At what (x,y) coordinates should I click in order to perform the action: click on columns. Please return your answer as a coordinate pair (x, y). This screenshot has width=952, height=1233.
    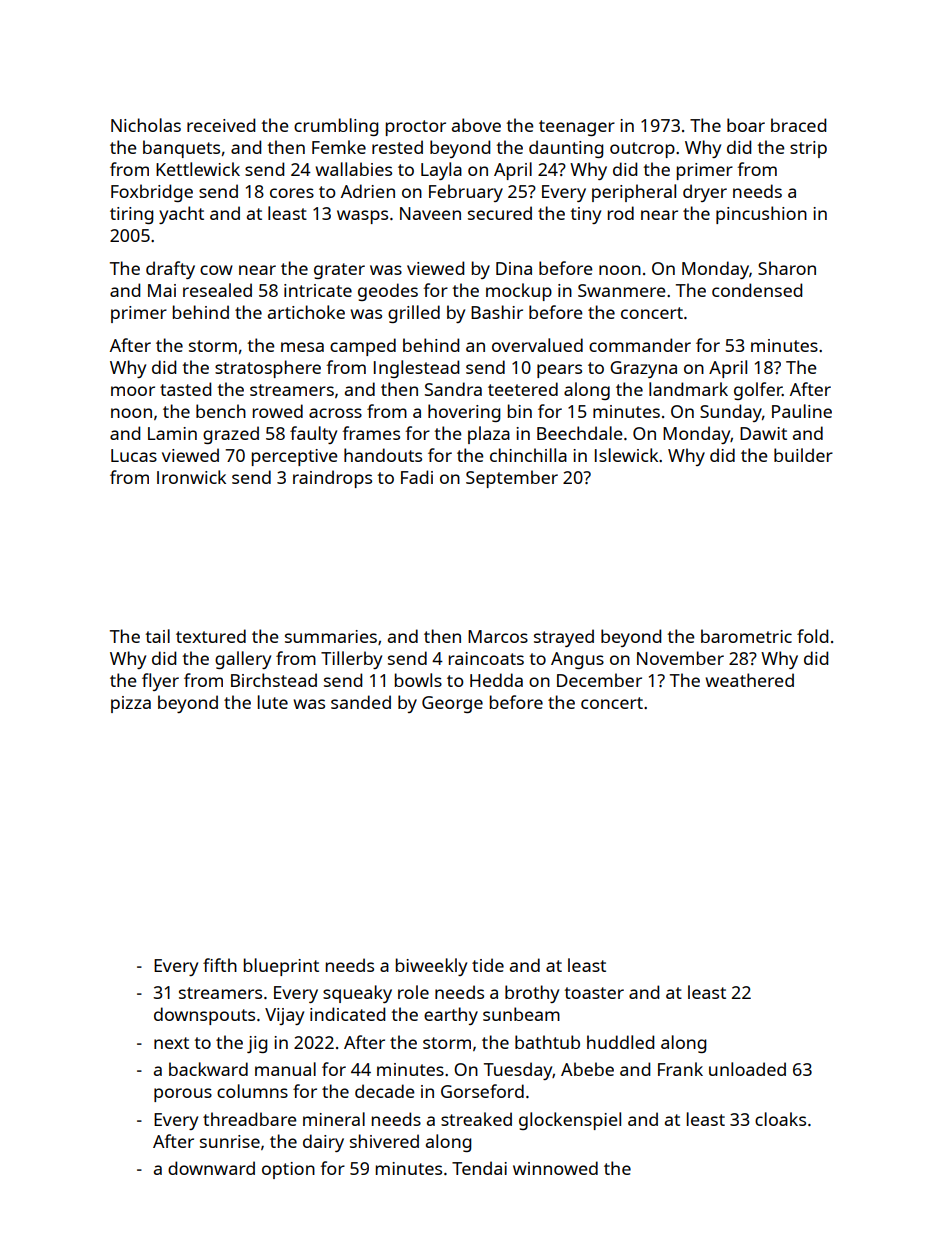
    Looking at the image, I should click on (252, 1091).
